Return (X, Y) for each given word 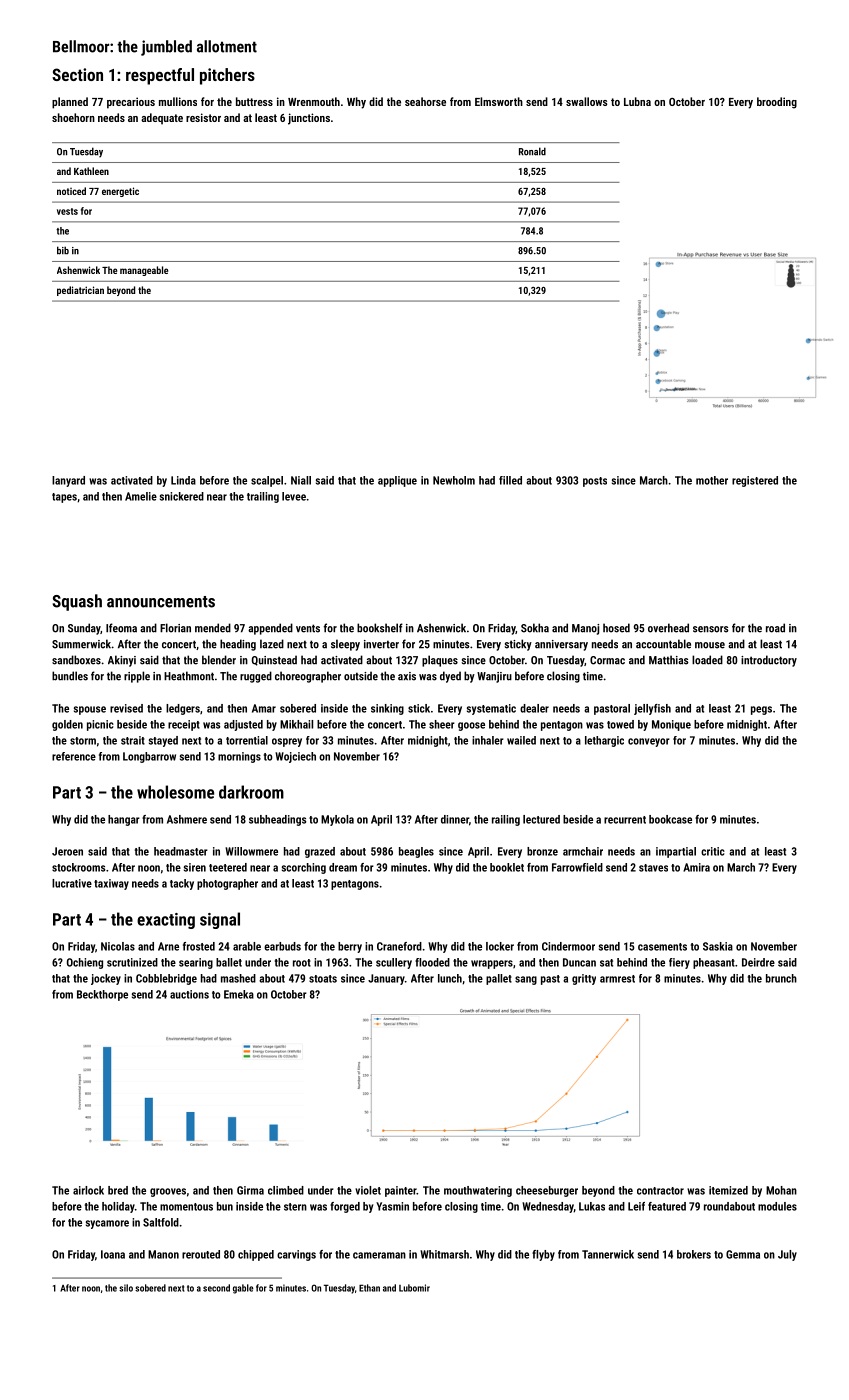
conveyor (649, 742)
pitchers (227, 76)
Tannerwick (608, 1254)
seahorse (425, 101)
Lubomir (414, 1288)
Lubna (637, 101)
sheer (442, 724)
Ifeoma (121, 628)
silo (126, 1288)
